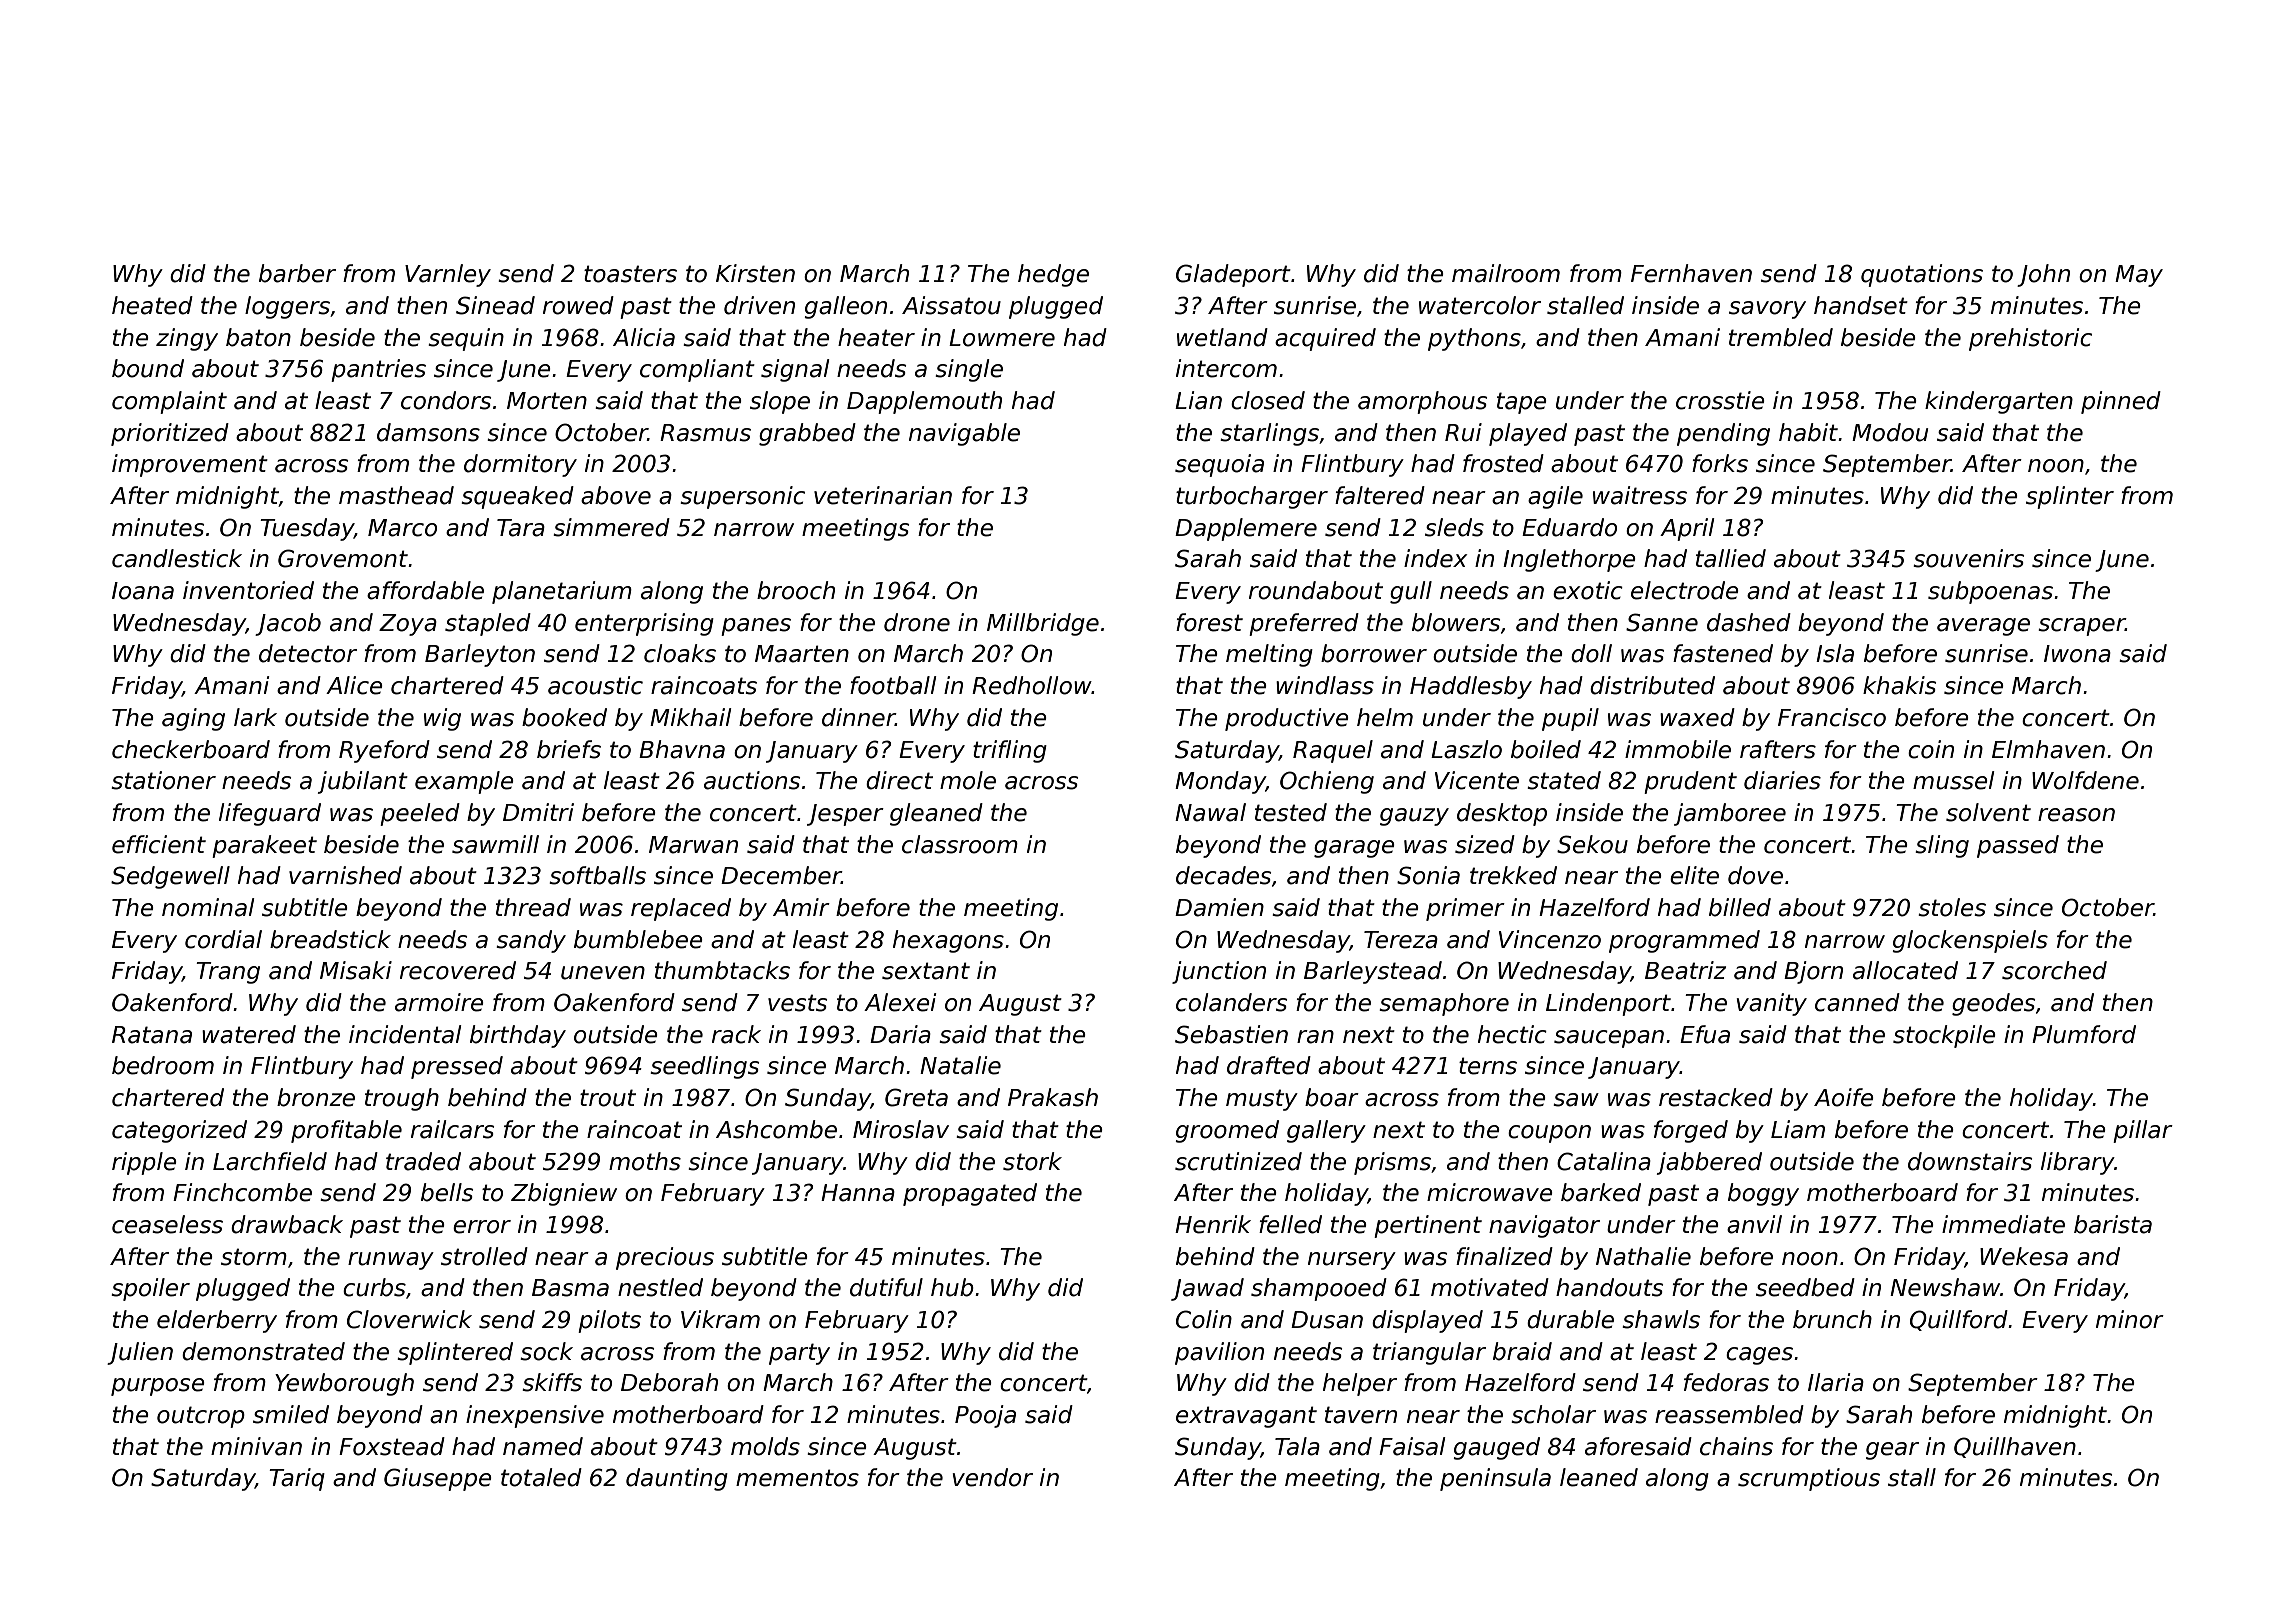 Image resolution: width=2292 pixels, height=1620 pixels. What do you see at coordinates (1269, 655) in the screenshot?
I see `melting` at bounding box center [1269, 655].
